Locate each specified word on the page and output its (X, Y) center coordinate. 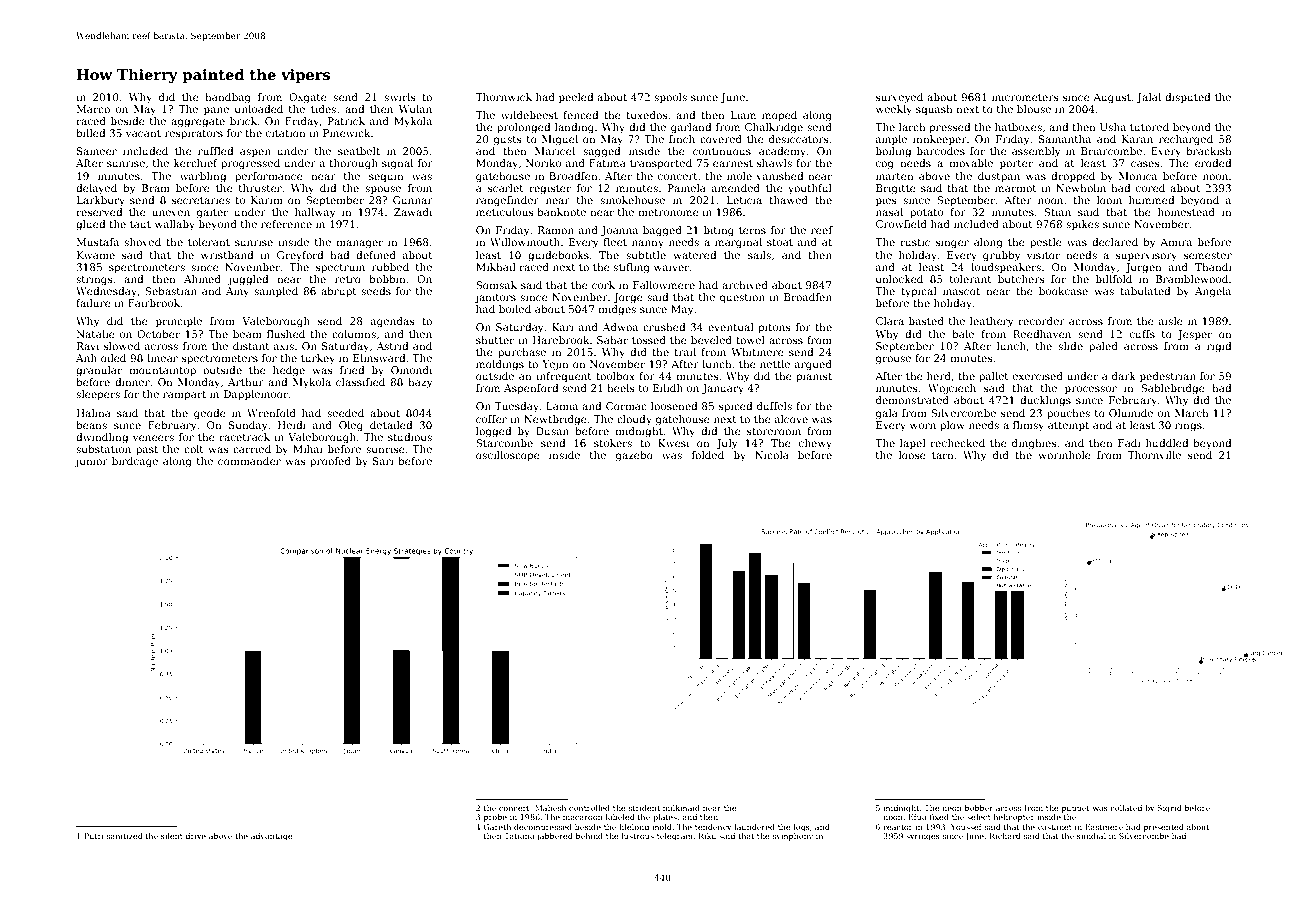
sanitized (125, 836)
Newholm (1081, 188)
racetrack (244, 437)
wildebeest (529, 115)
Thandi (1213, 267)
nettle (775, 364)
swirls (399, 97)
